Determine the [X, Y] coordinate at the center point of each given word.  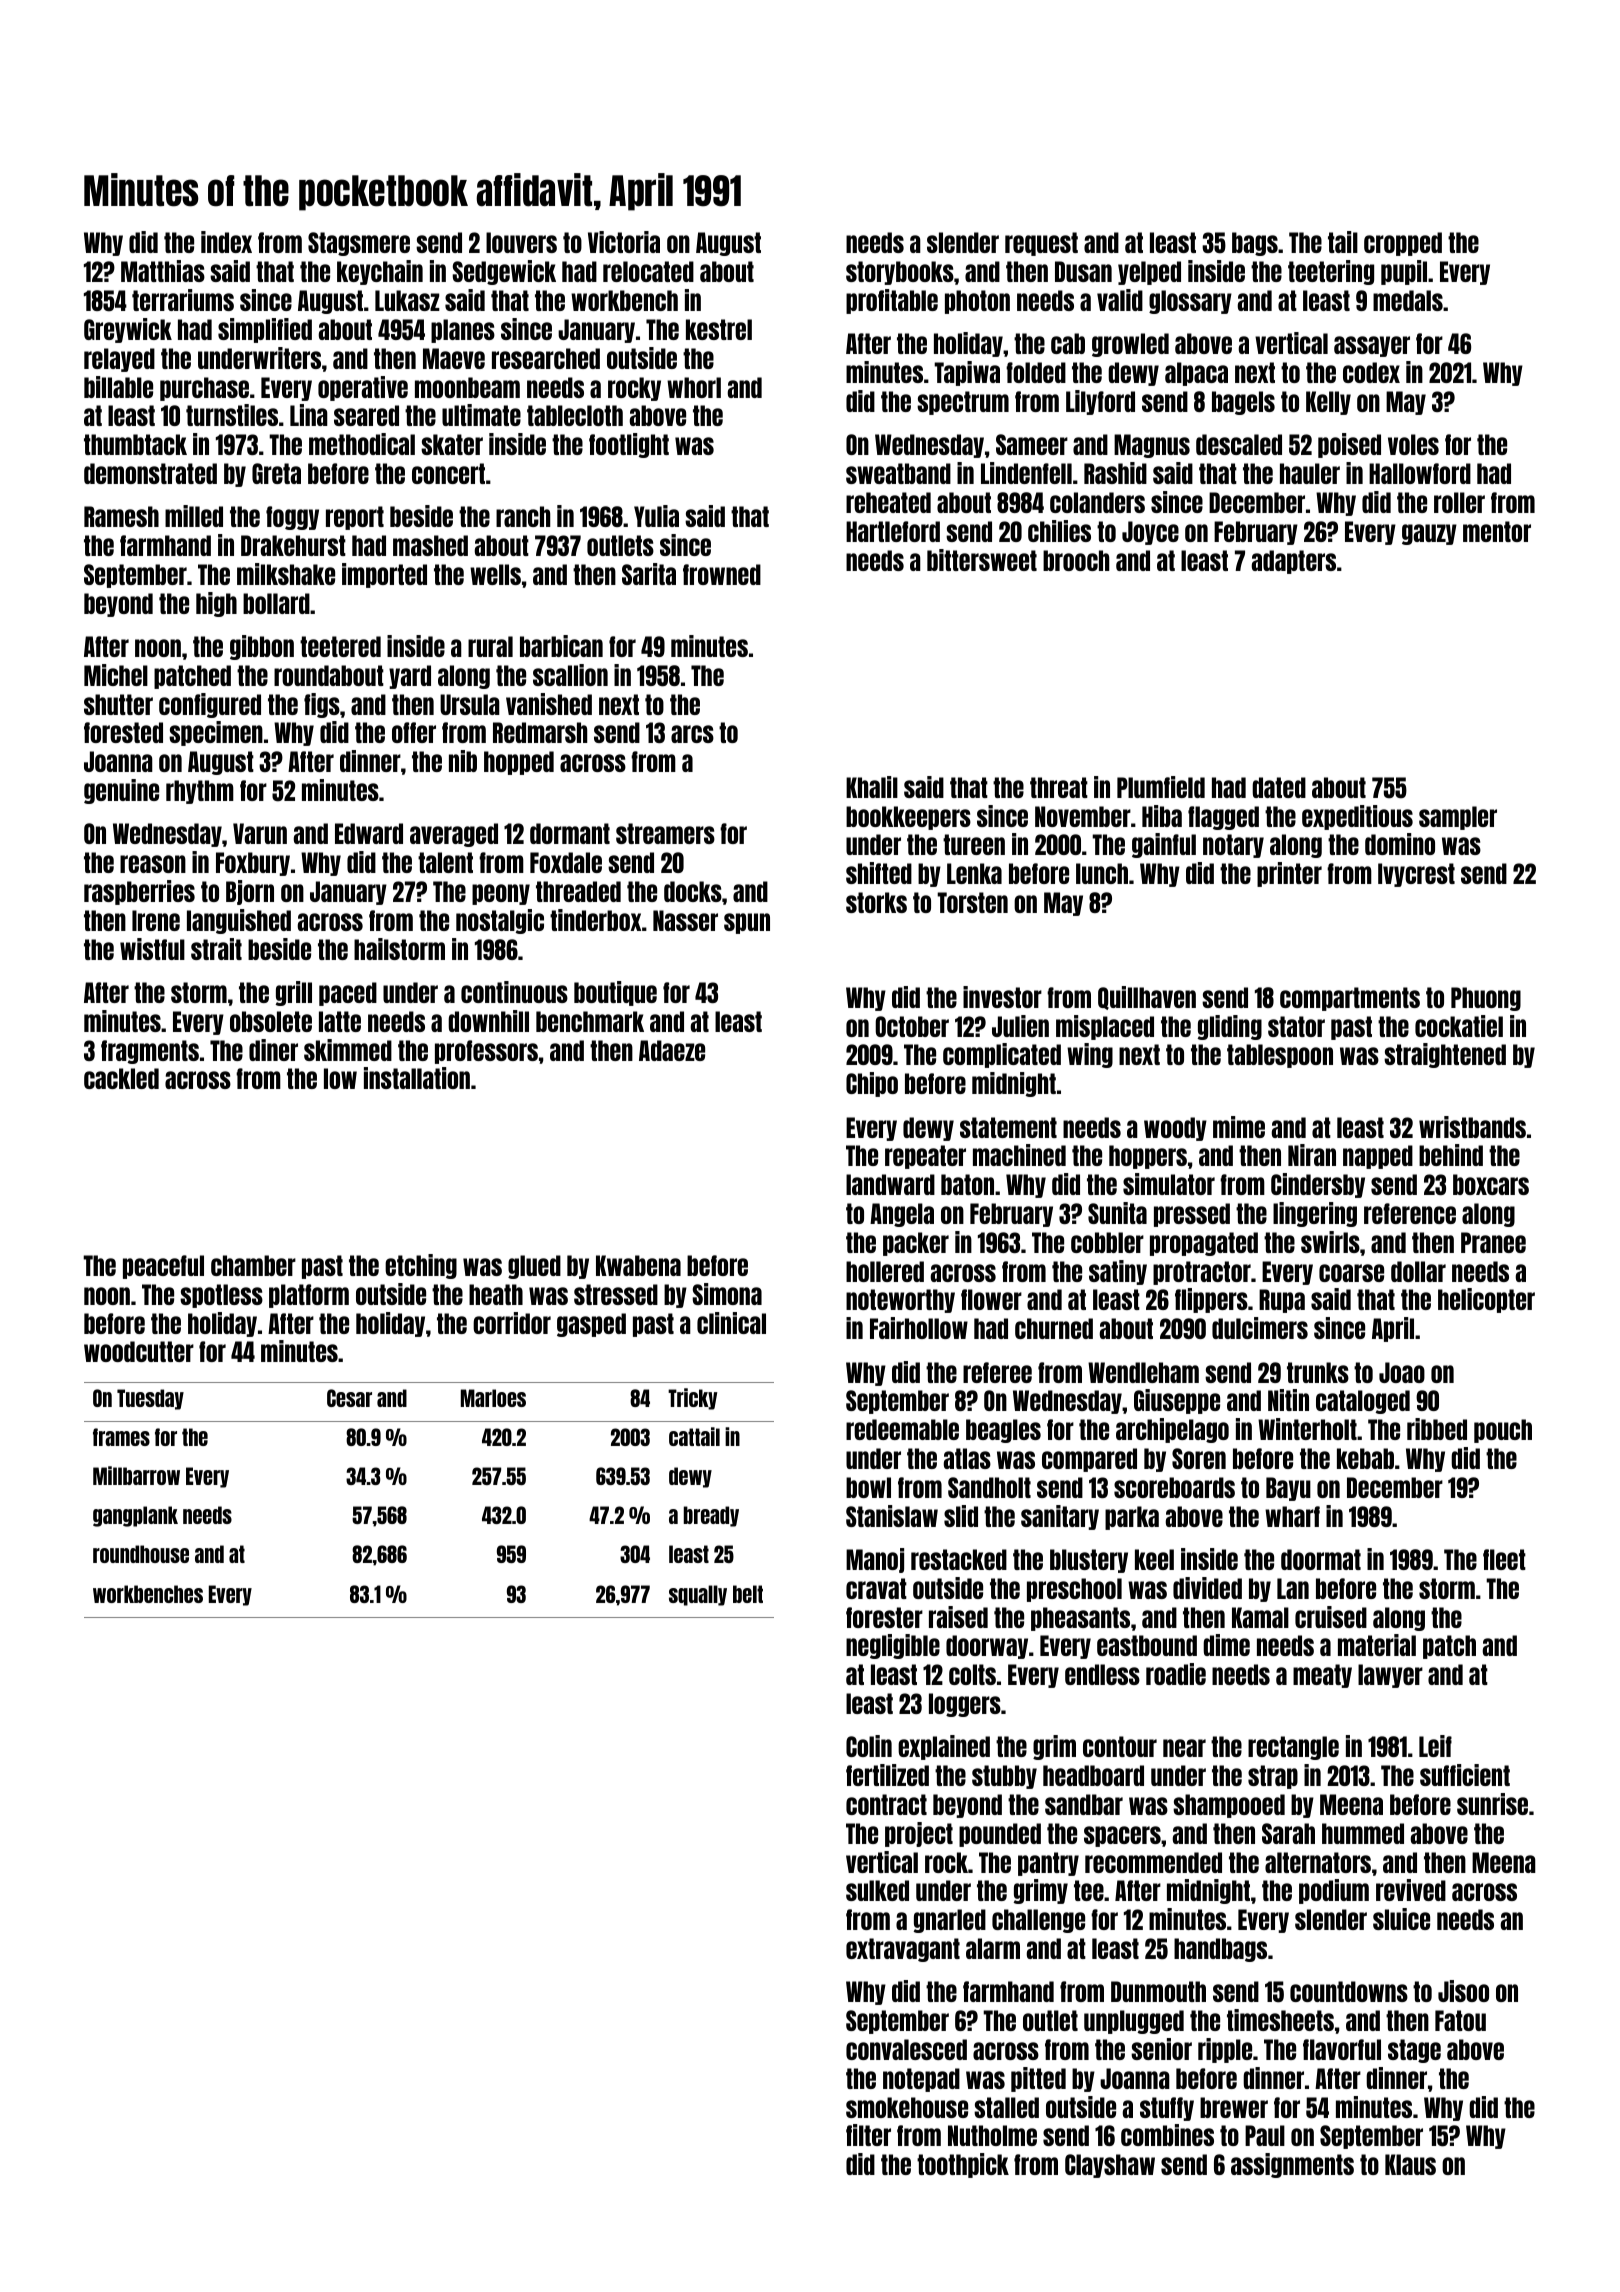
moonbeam [467, 387]
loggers [965, 1705]
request [1041, 244]
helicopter [1486, 1300]
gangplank [135, 1516]
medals [1408, 300]
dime [1226, 1645]
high [216, 604]
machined [1019, 1155]
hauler [1310, 473]
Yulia [656, 516]
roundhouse [141, 1554]
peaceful [163, 1267]
